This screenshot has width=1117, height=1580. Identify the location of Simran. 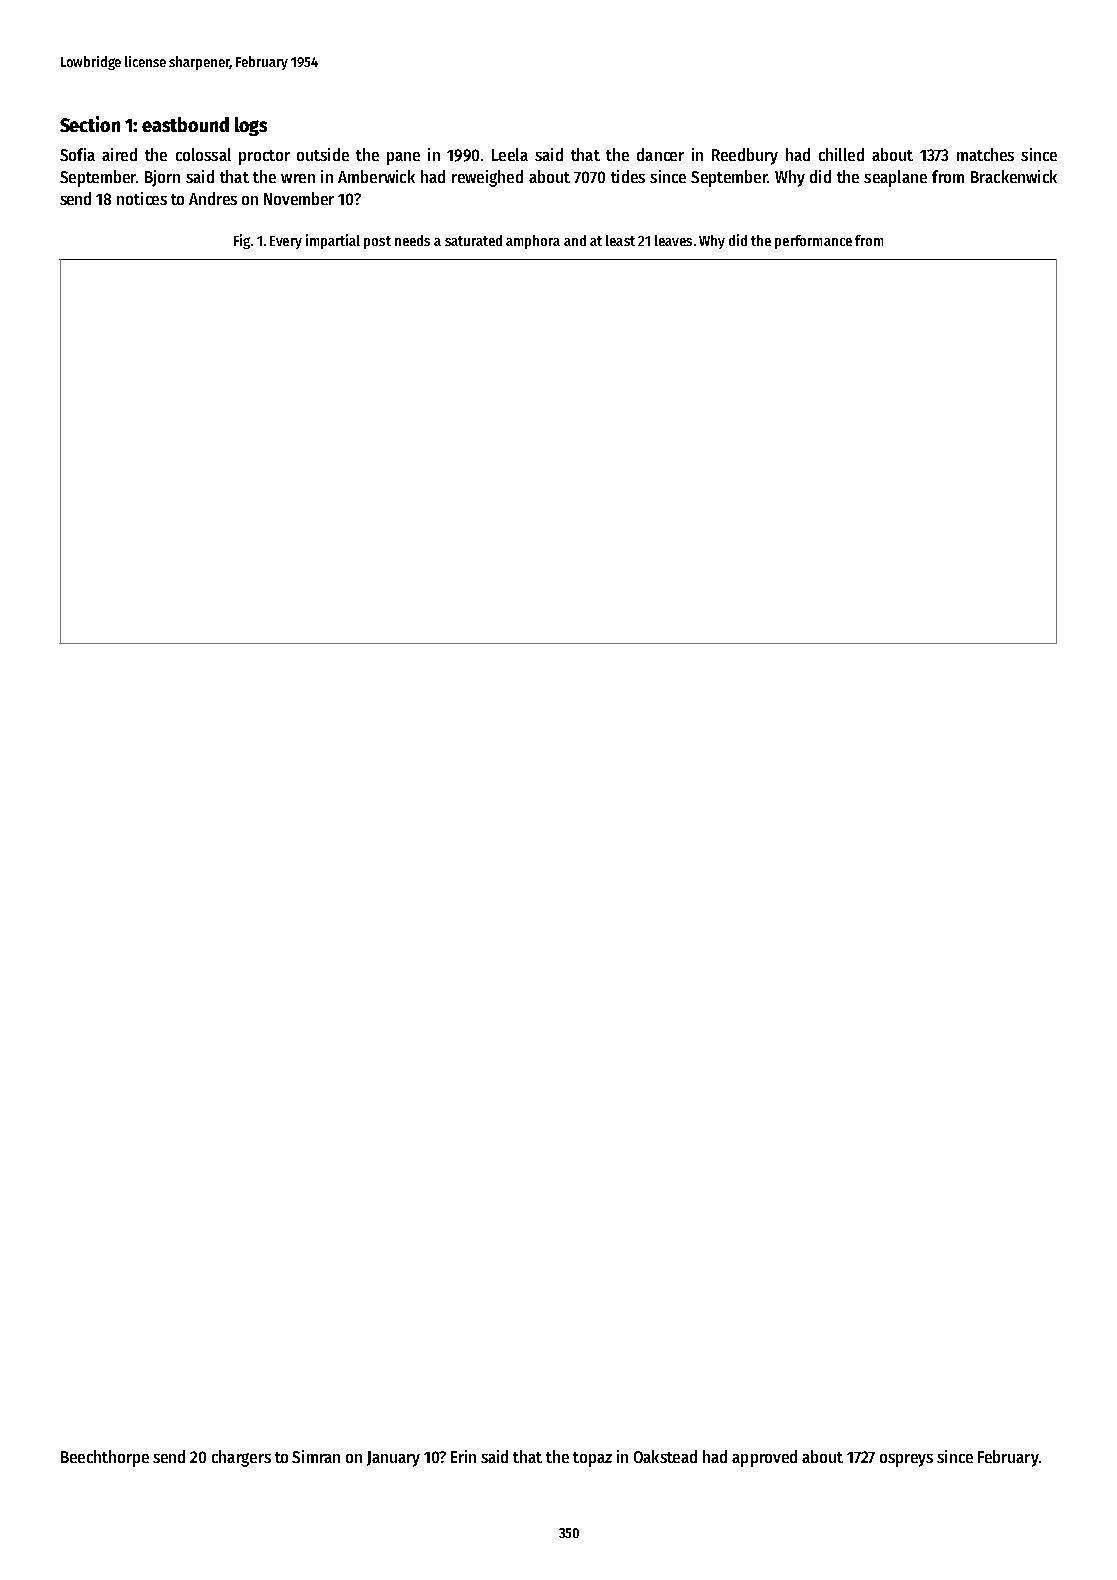
(316, 1456).
